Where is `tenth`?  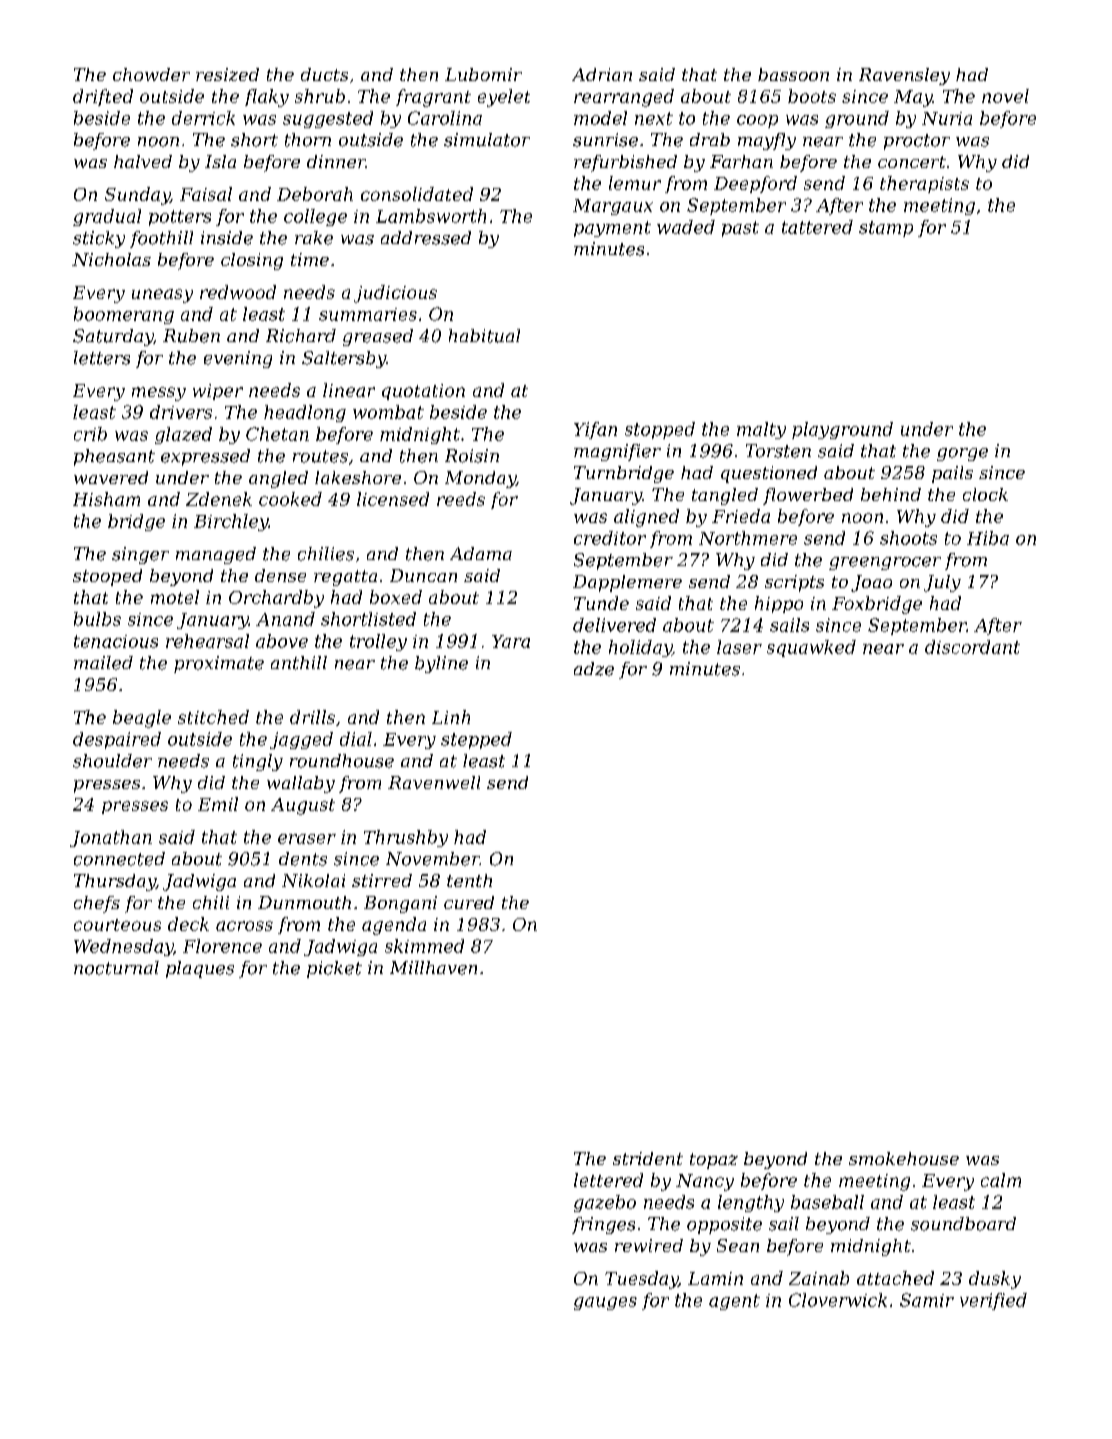 tenth is located at coordinates (469, 880).
